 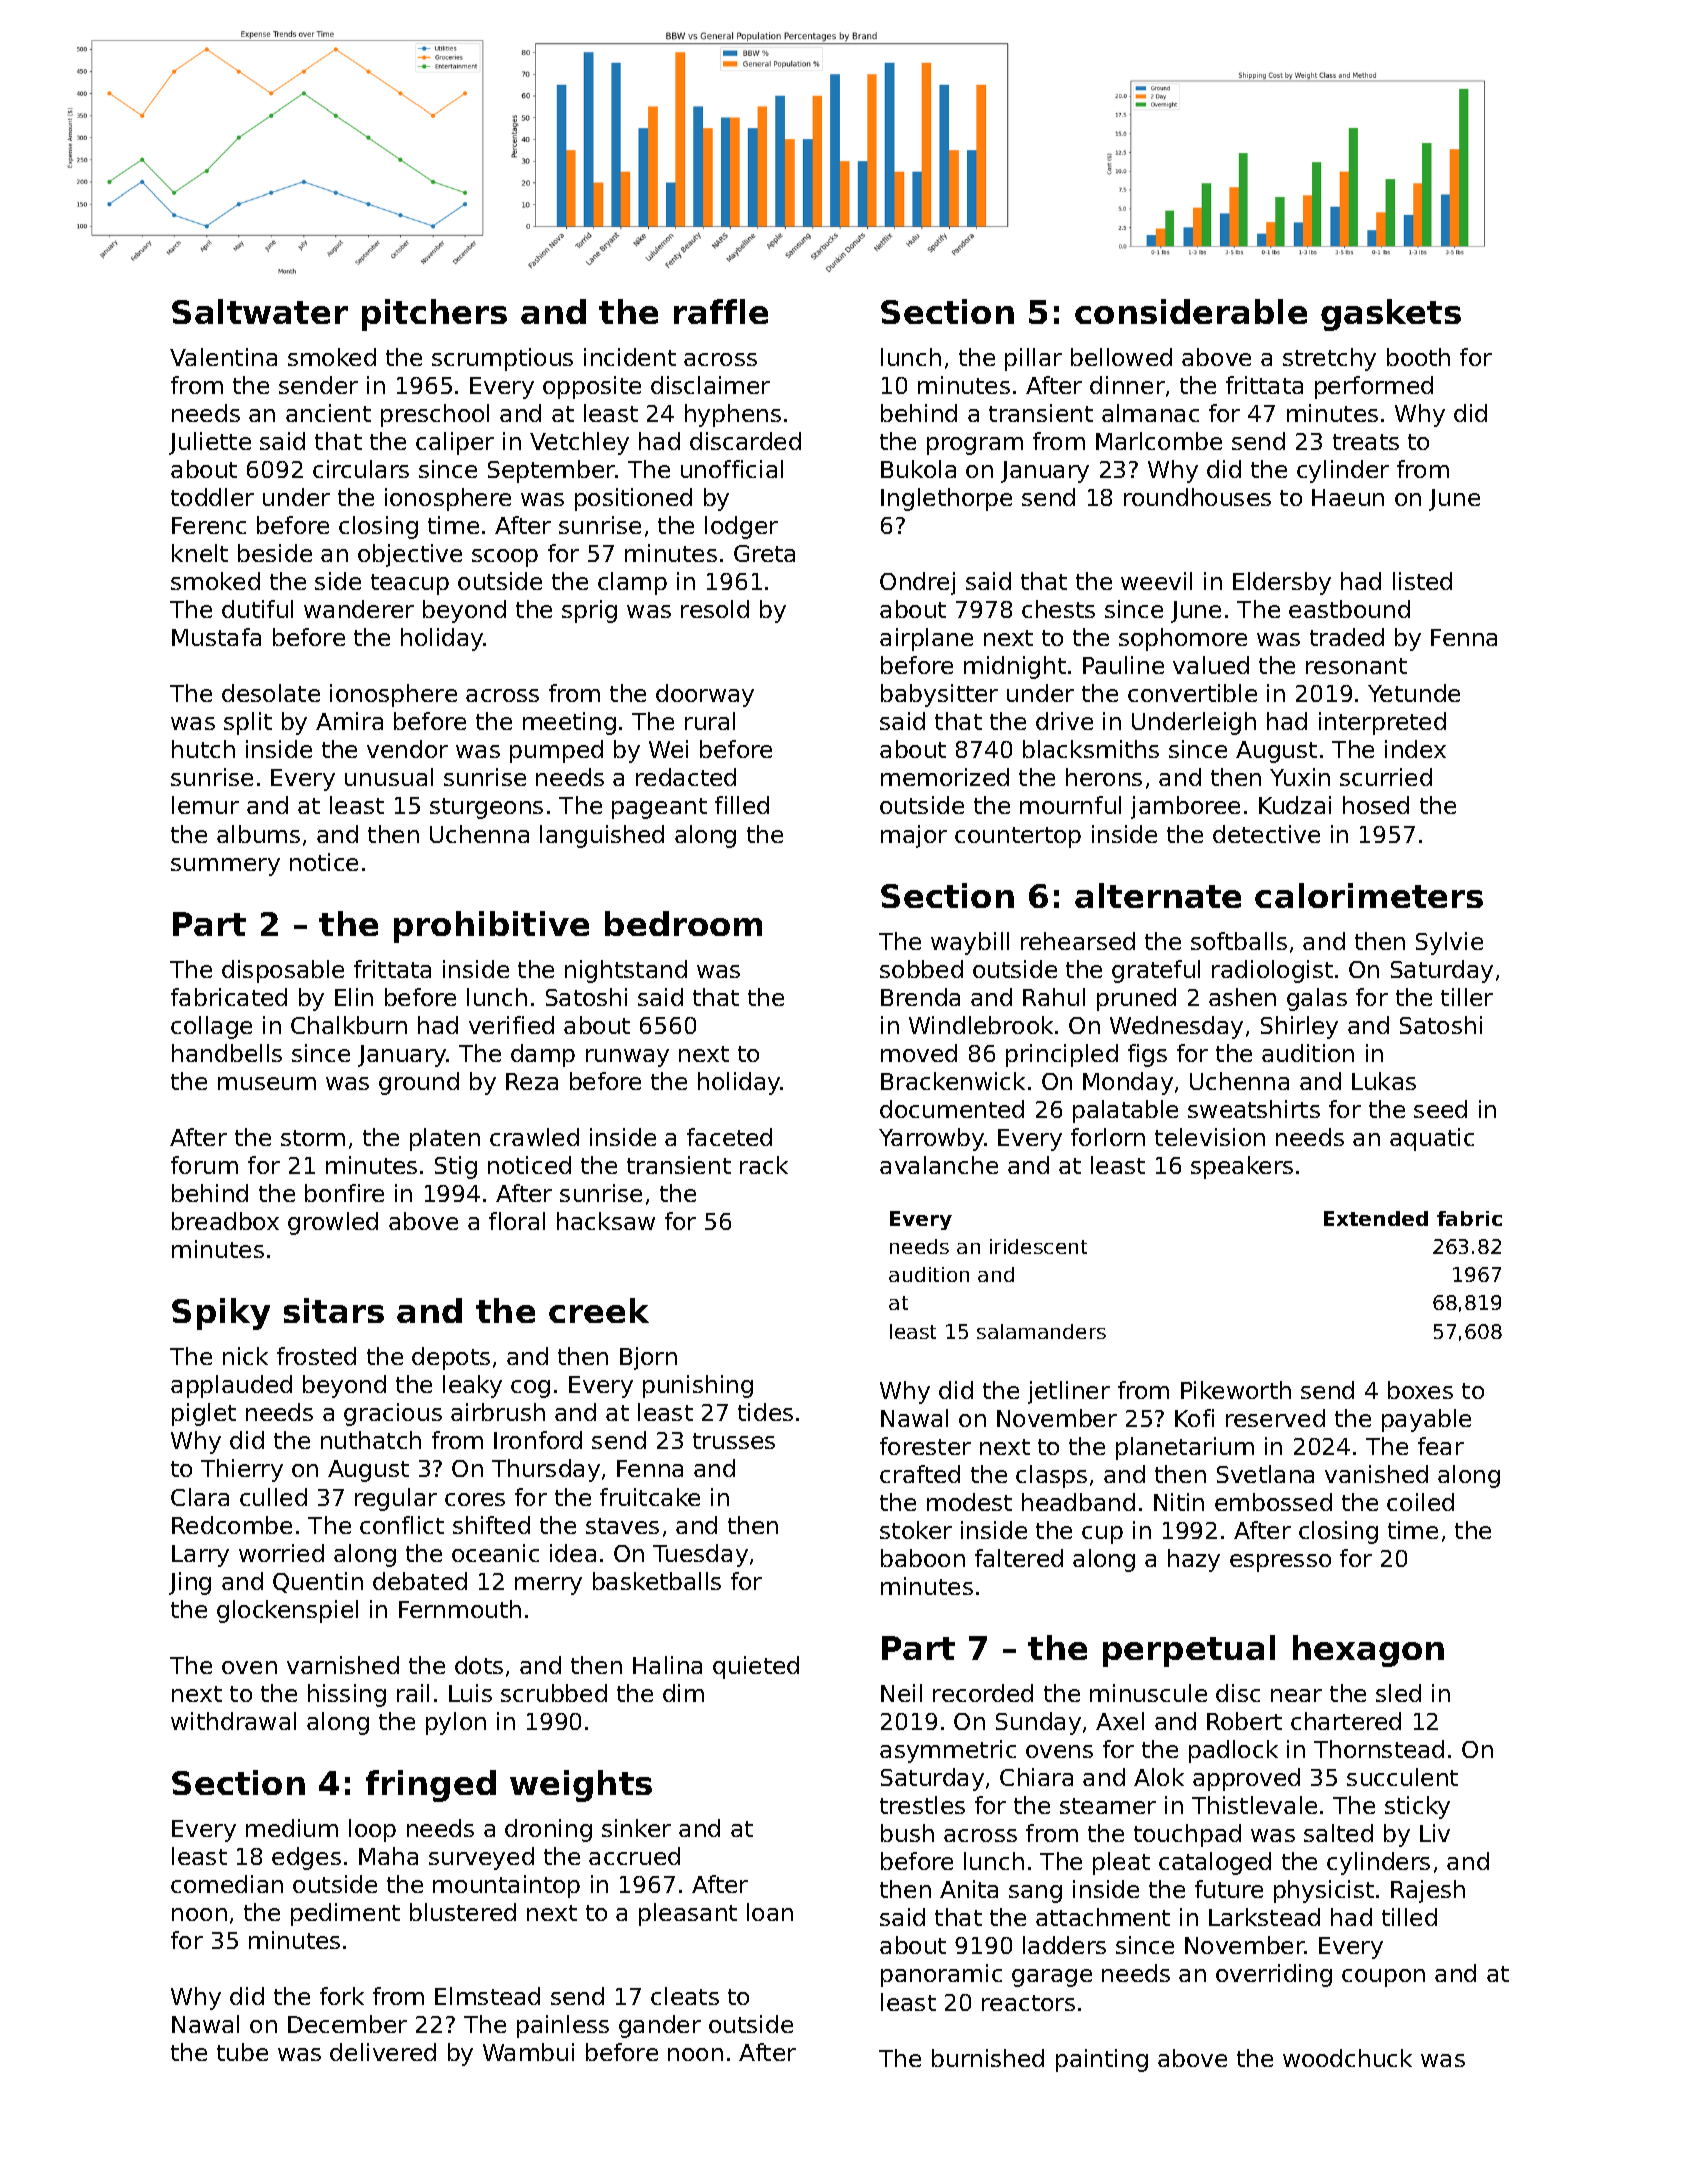 What do you see at coordinates (914, 836) in the screenshot?
I see `major` at bounding box center [914, 836].
